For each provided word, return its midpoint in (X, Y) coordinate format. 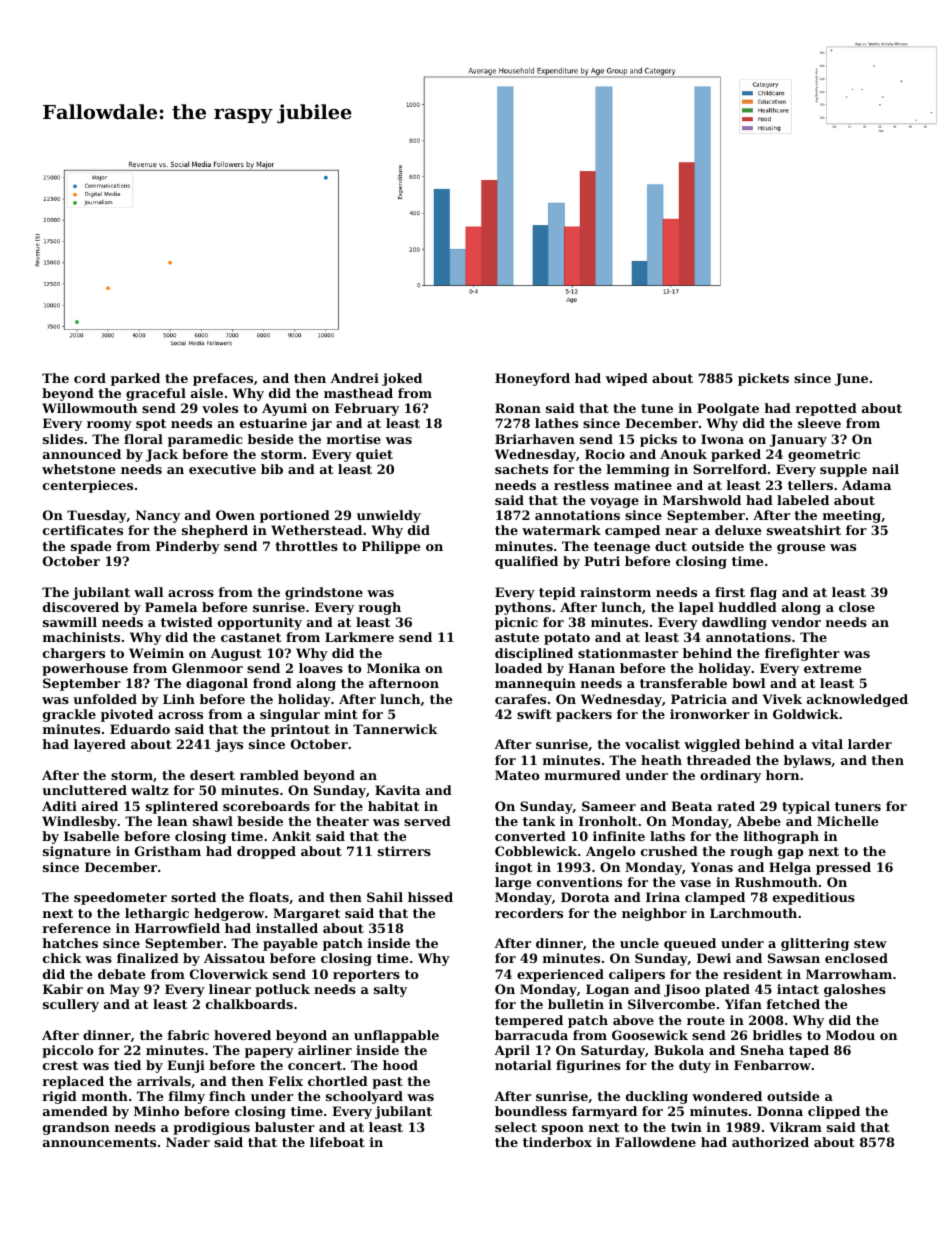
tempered (529, 1021)
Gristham (168, 851)
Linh (179, 699)
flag (763, 593)
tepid (557, 593)
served (427, 821)
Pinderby (188, 547)
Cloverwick (229, 974)
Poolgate (728, 409)
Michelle (848, 821)
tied (127, 1065)
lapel (696, 608)
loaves (321, 668)
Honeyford (532, 379)
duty (695, 1066)
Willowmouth (89, 408)
